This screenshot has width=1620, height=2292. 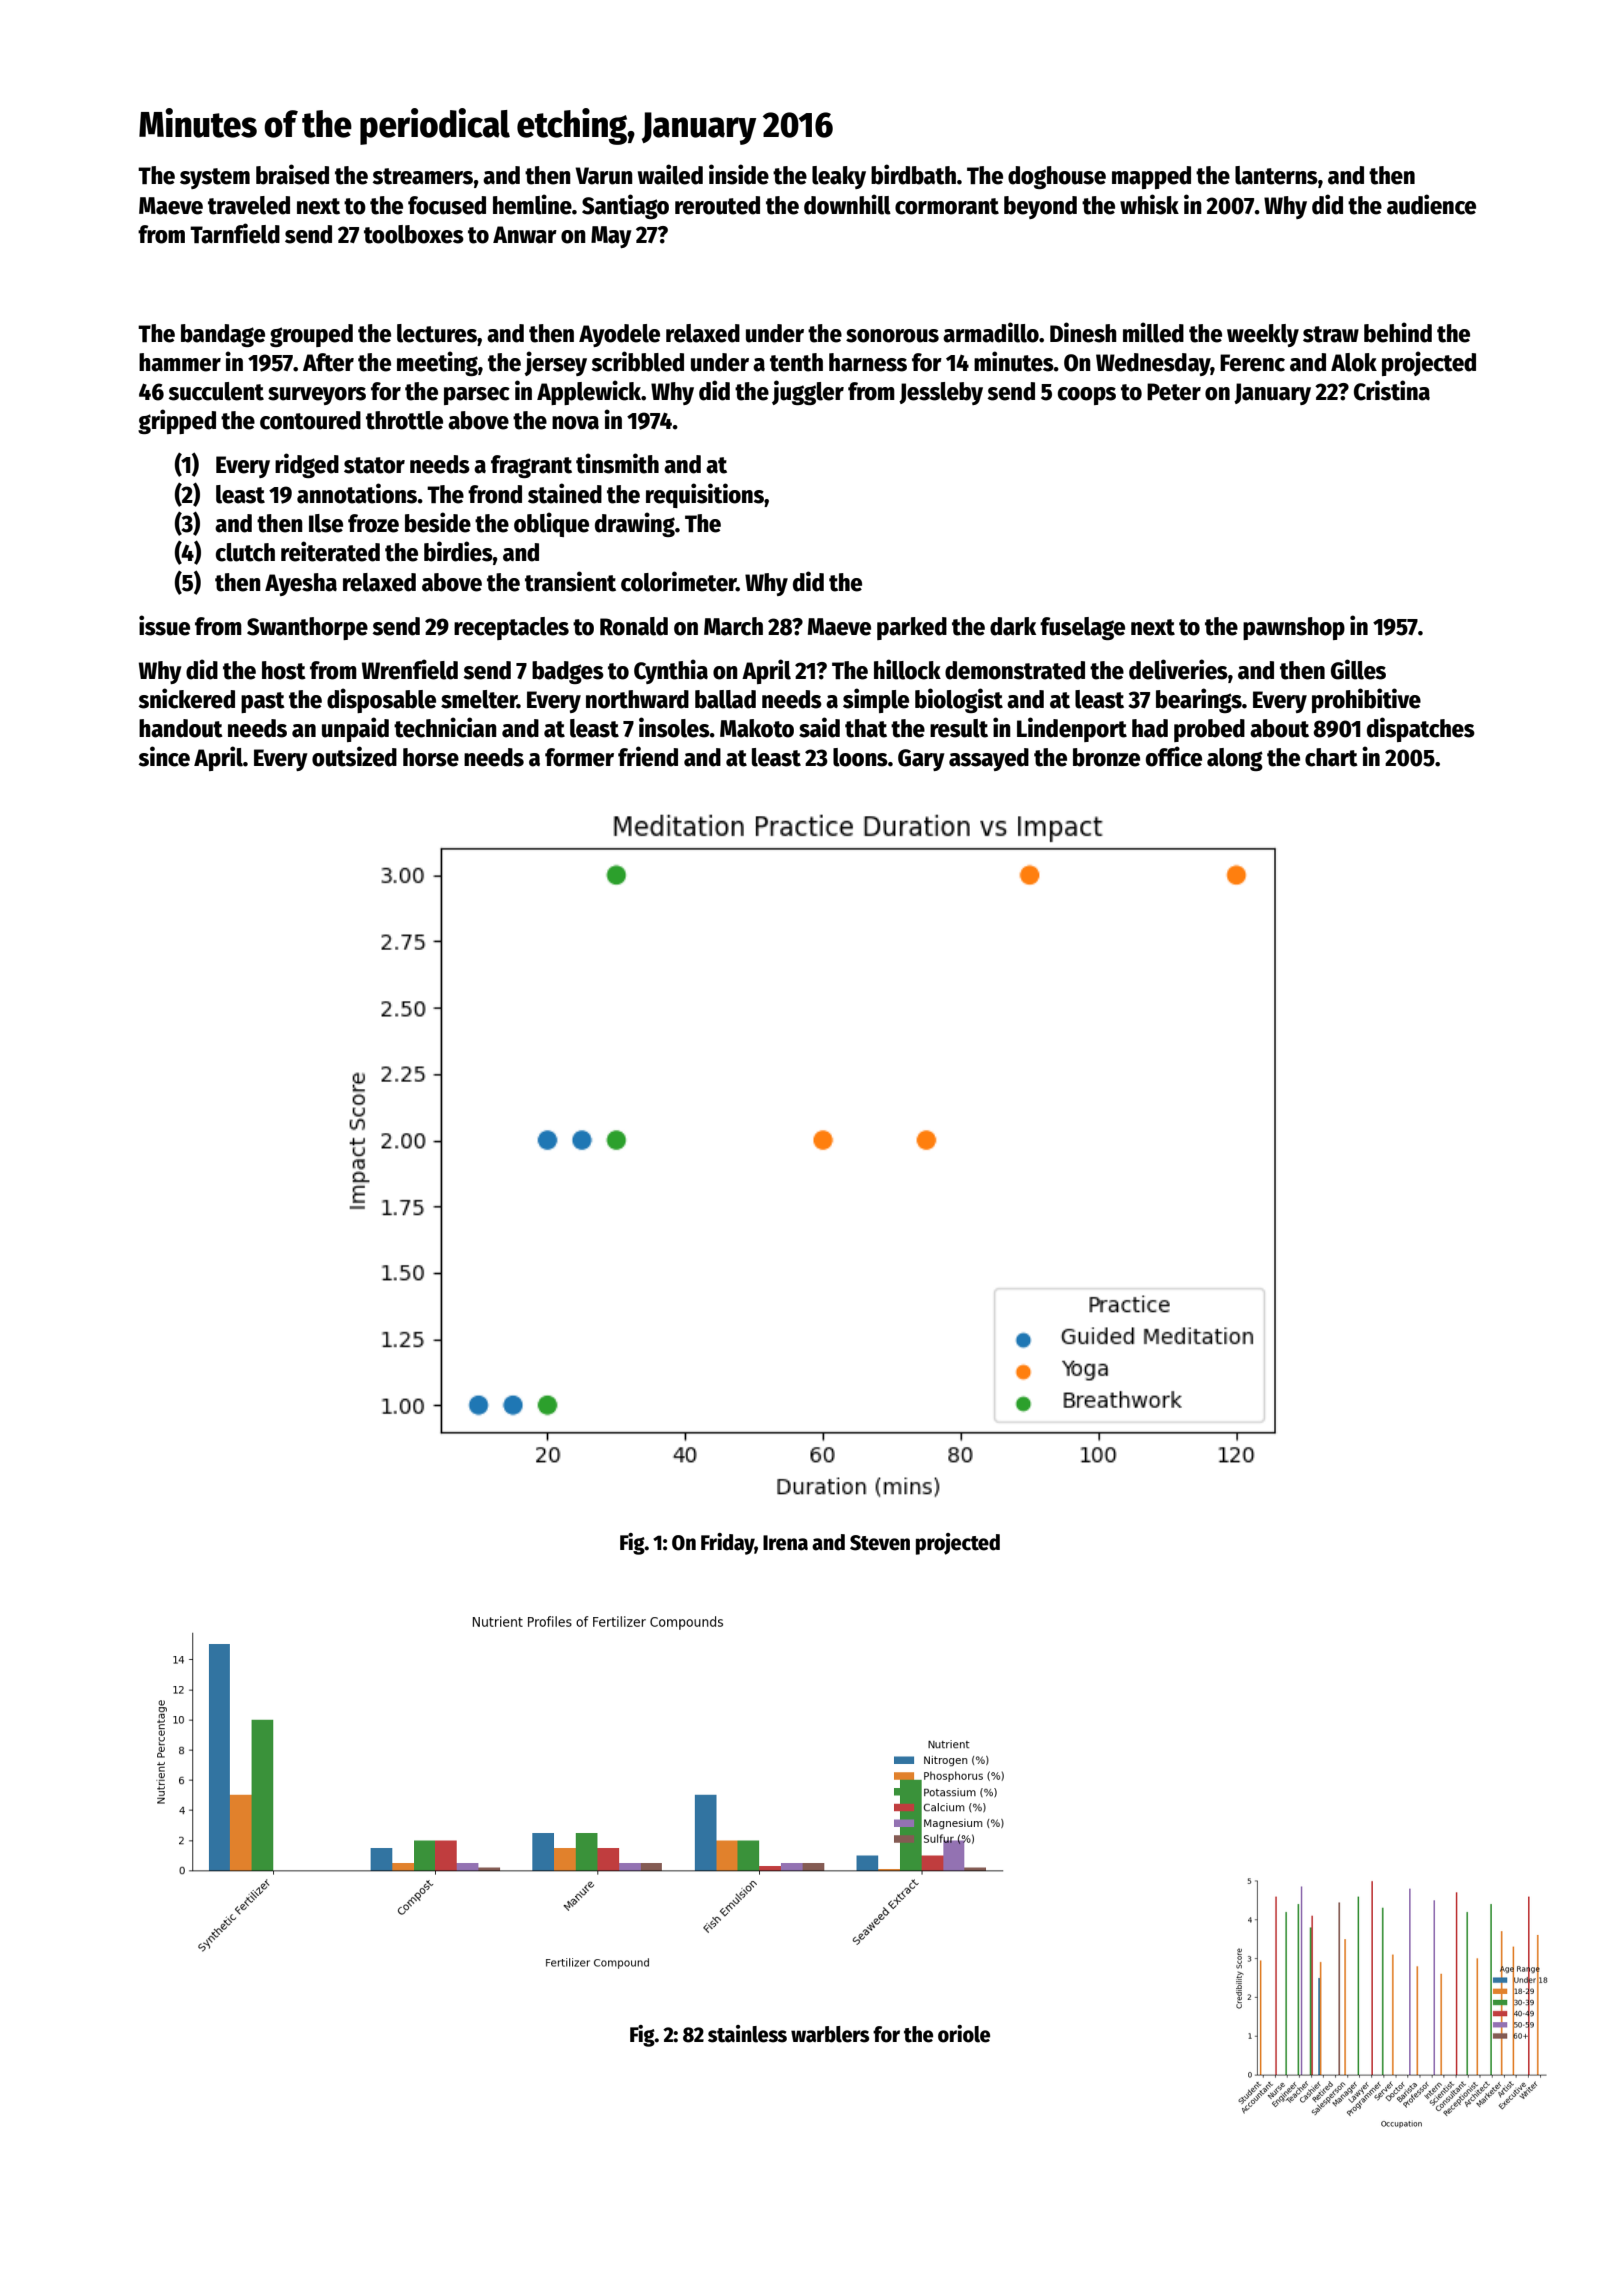 What do you see at coordinates (747, 2034) in the screenshot?
I see `stainless` at bounding box center [747, 2034].
